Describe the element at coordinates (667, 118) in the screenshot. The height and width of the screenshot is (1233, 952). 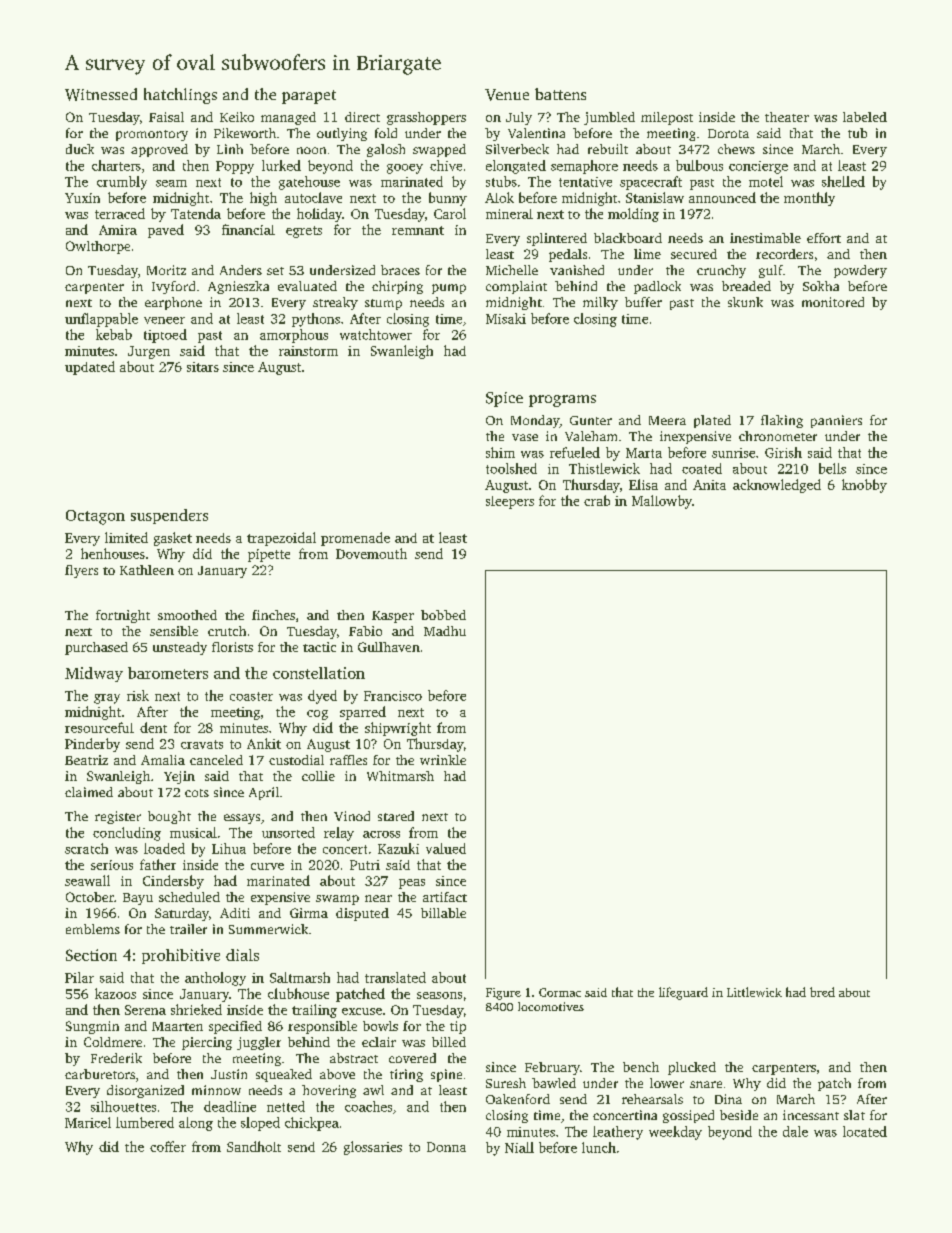
I see `milepost` at that location.
